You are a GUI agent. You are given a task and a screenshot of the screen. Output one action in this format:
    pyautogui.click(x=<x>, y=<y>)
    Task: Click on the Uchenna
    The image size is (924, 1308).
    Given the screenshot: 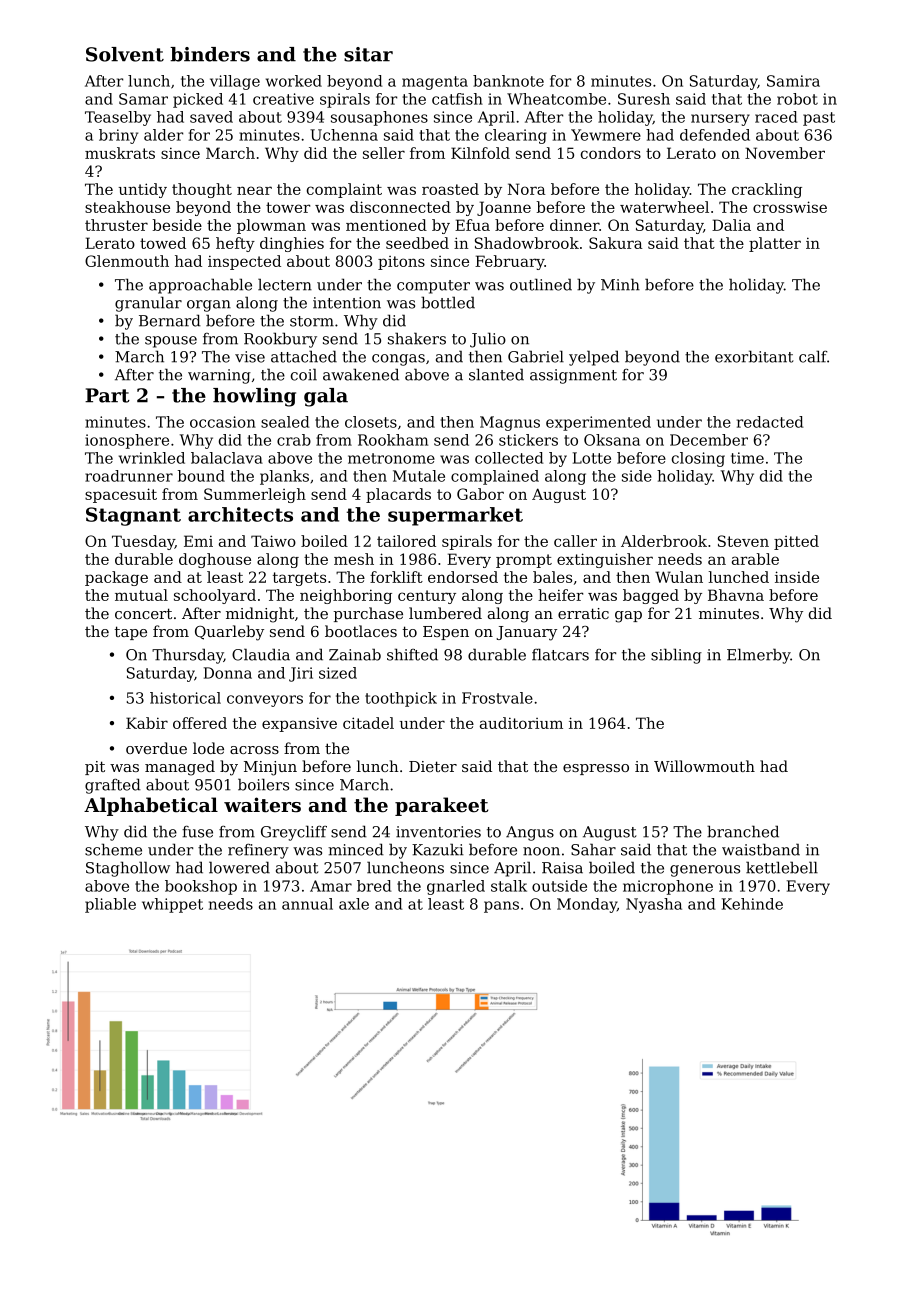 What is the action you would take?
    pyautogui.click(x=344, y=135)
